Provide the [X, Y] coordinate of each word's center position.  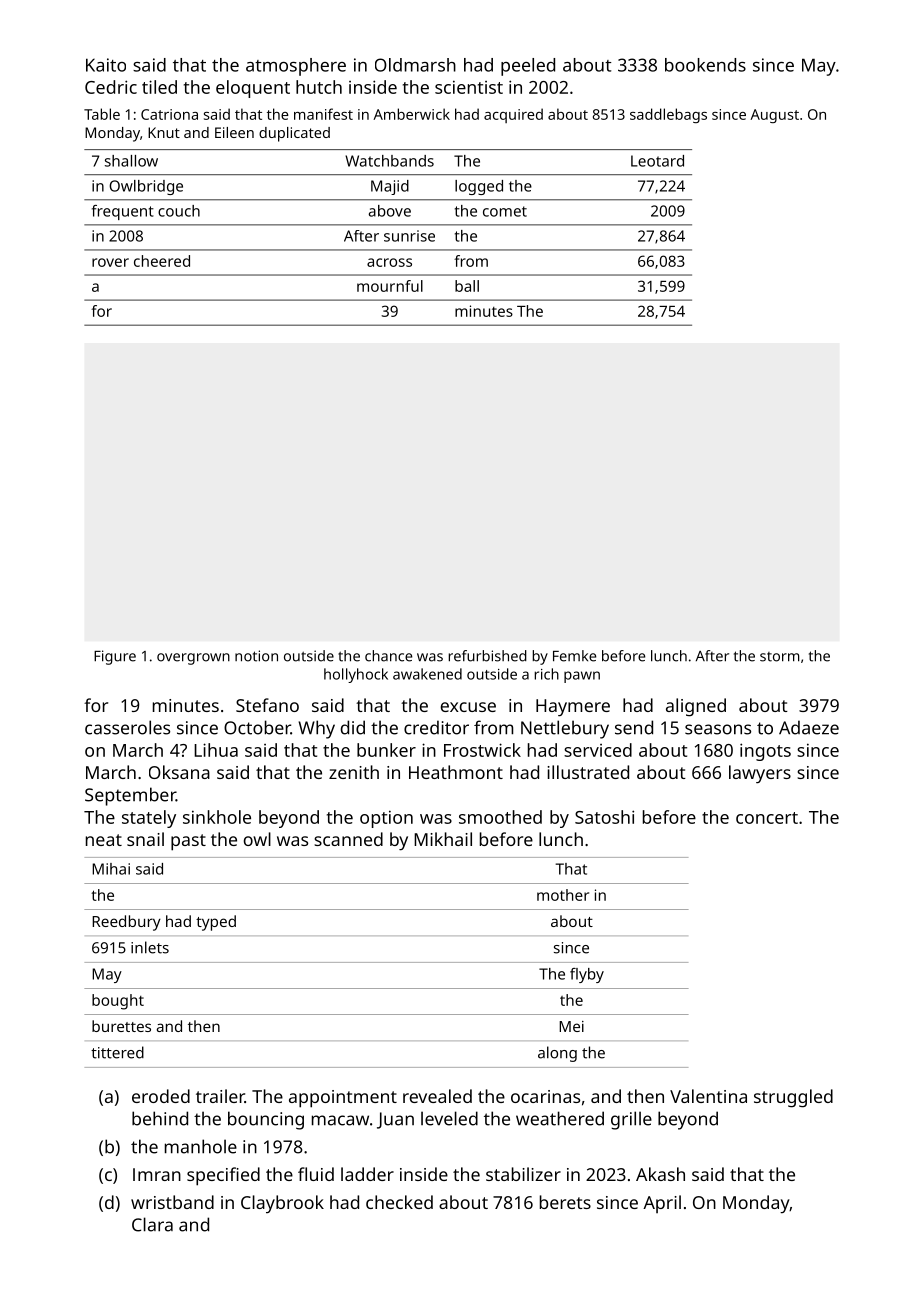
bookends [705, 65]
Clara [152, 1224]
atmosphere [296, 67]
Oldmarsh [415, 65]
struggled [793, 1098]
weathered [560, 1118]
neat [104, 840]
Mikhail [443, 839]
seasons [718, 729]
